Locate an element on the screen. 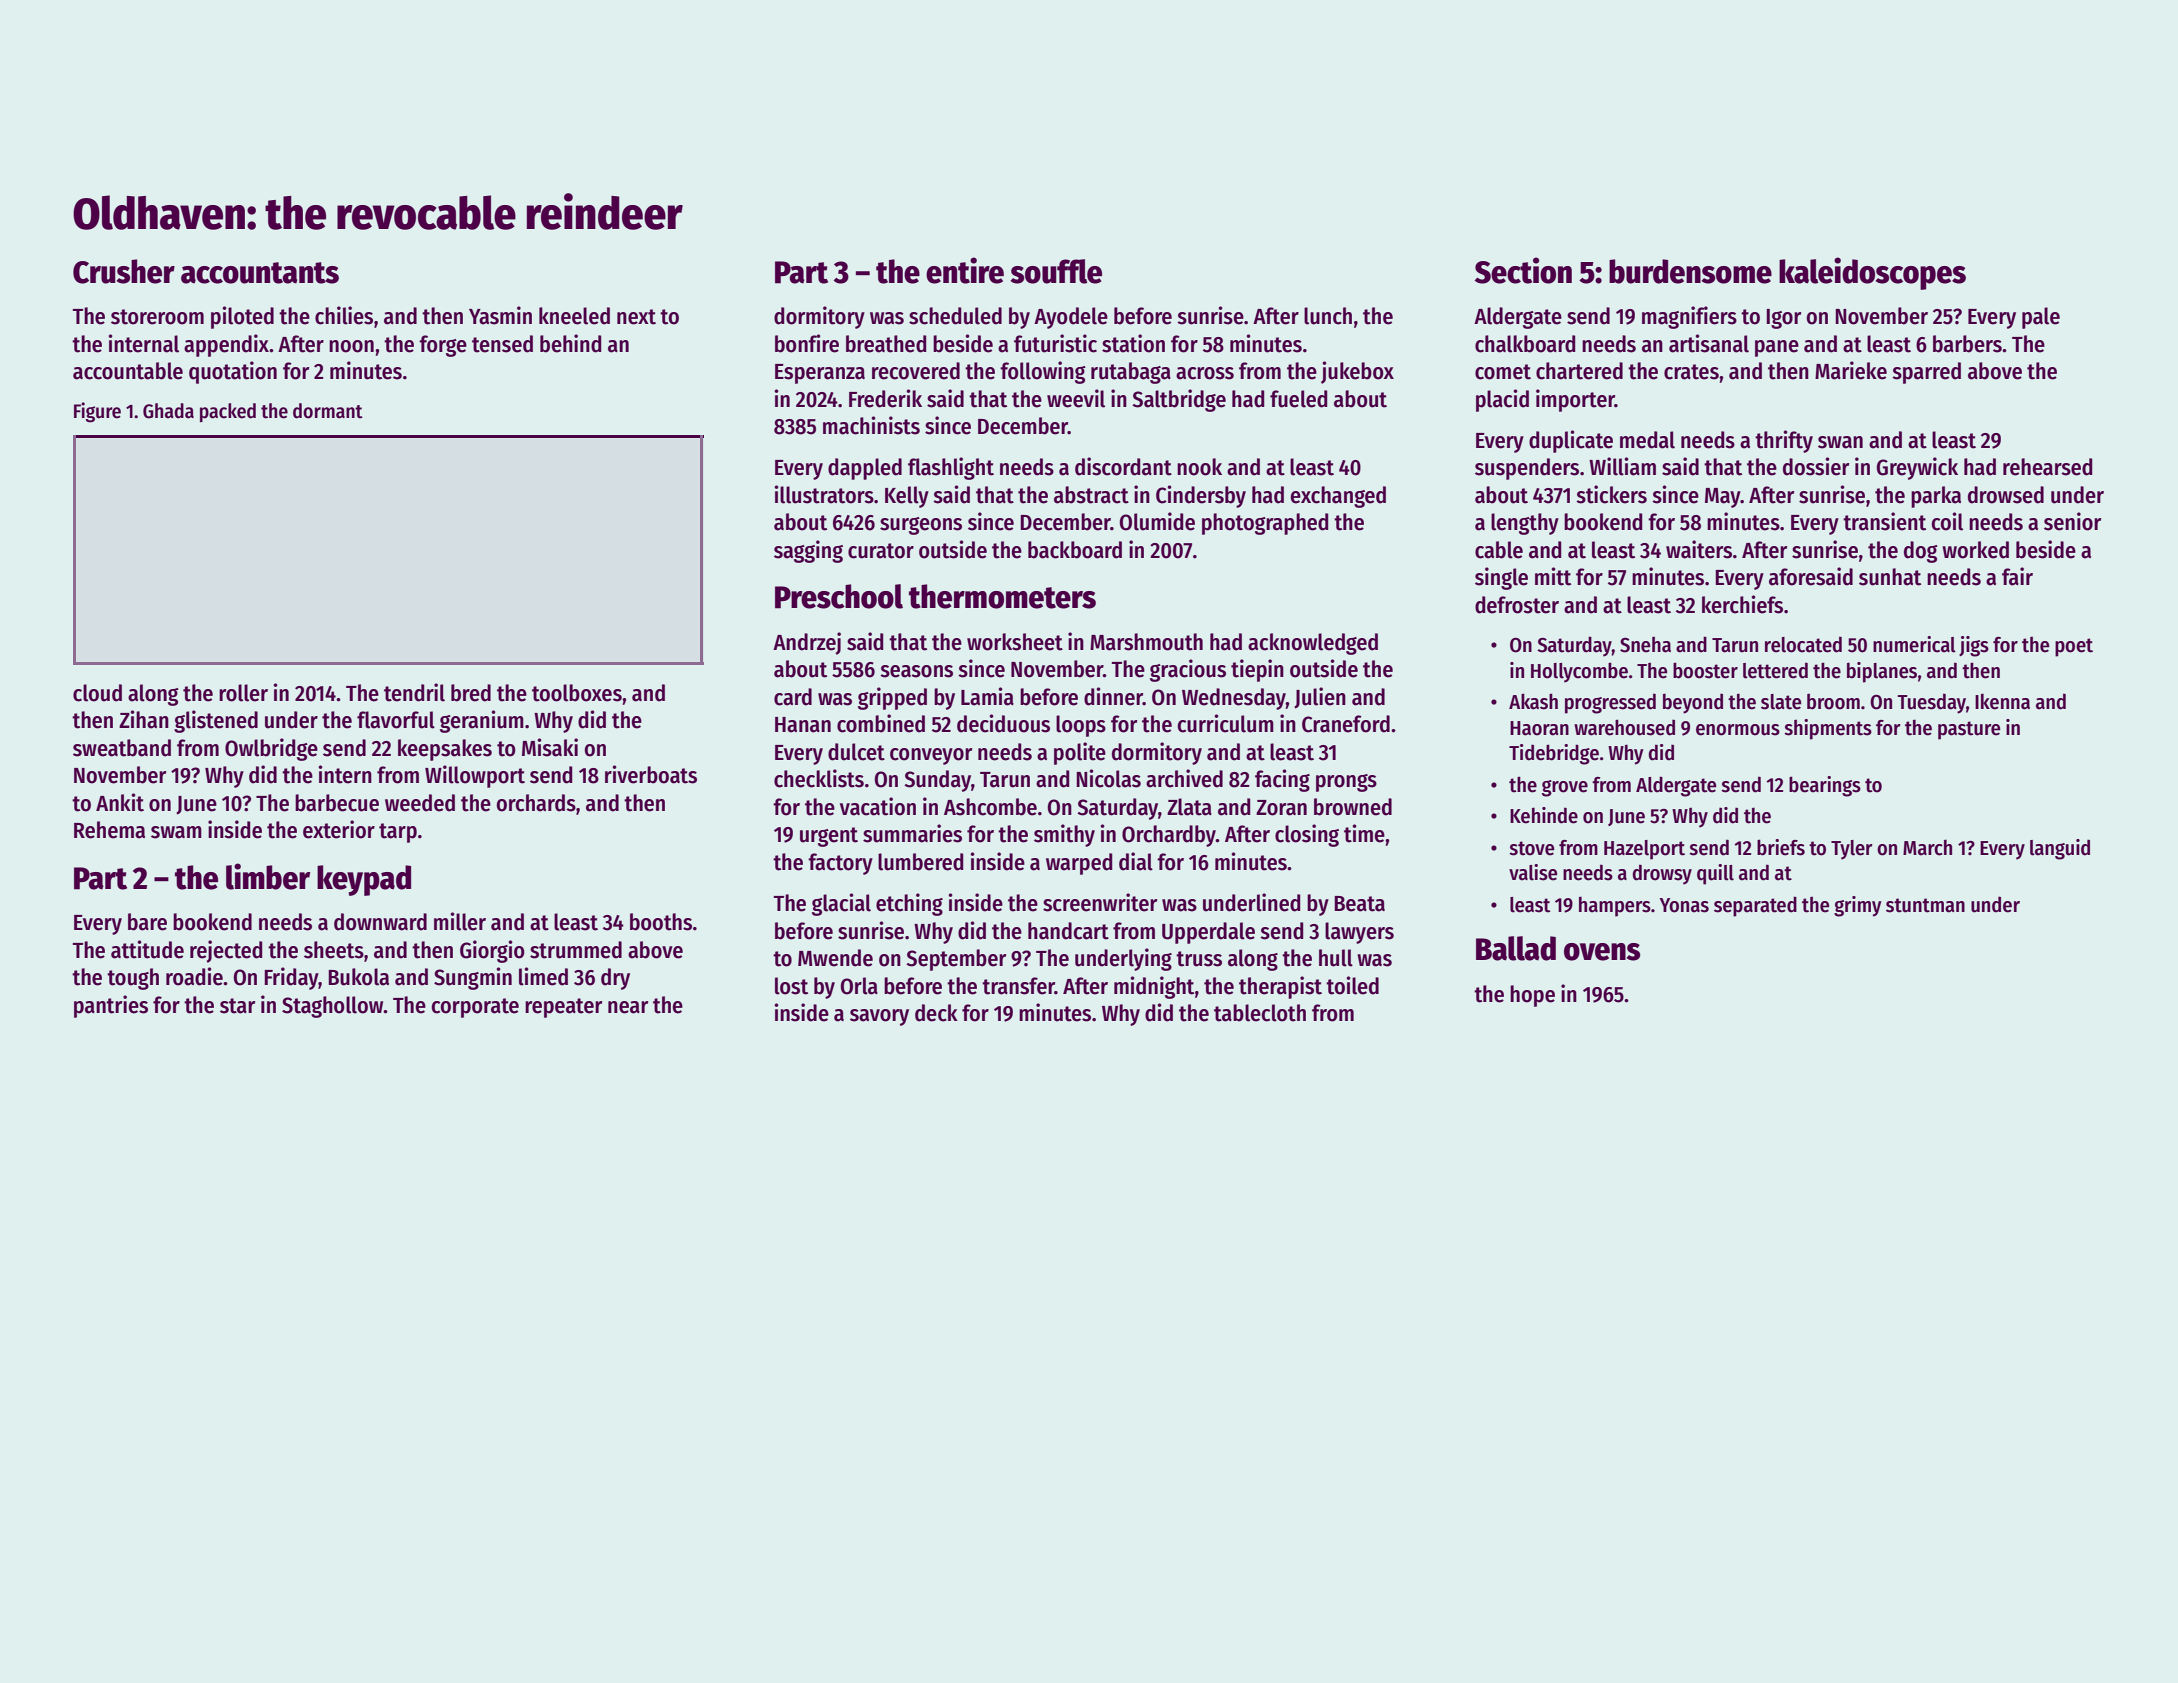  crates is located at coordinates (1691, 372).
